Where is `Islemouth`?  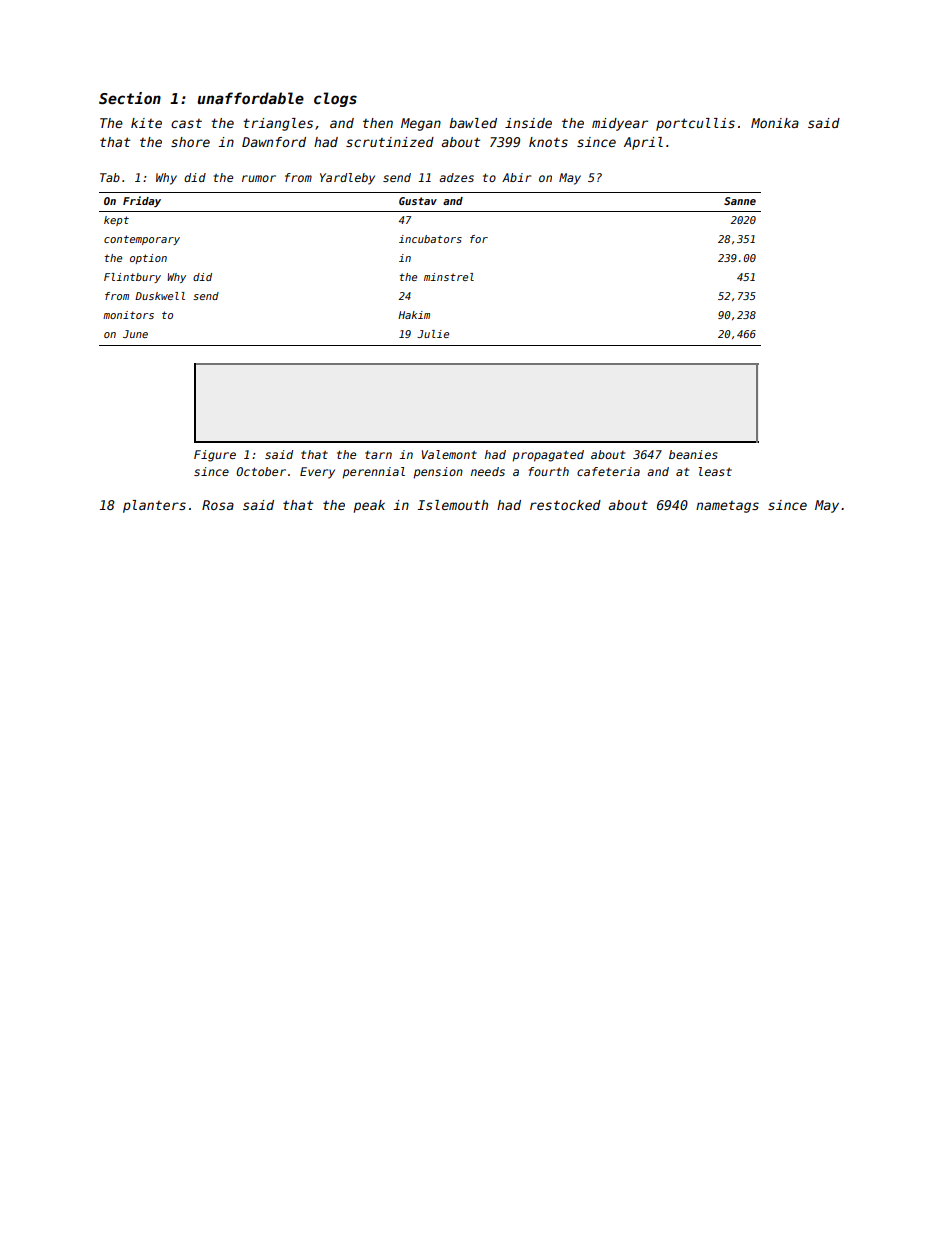
Islemouth is located at coordinates (452, 505).
